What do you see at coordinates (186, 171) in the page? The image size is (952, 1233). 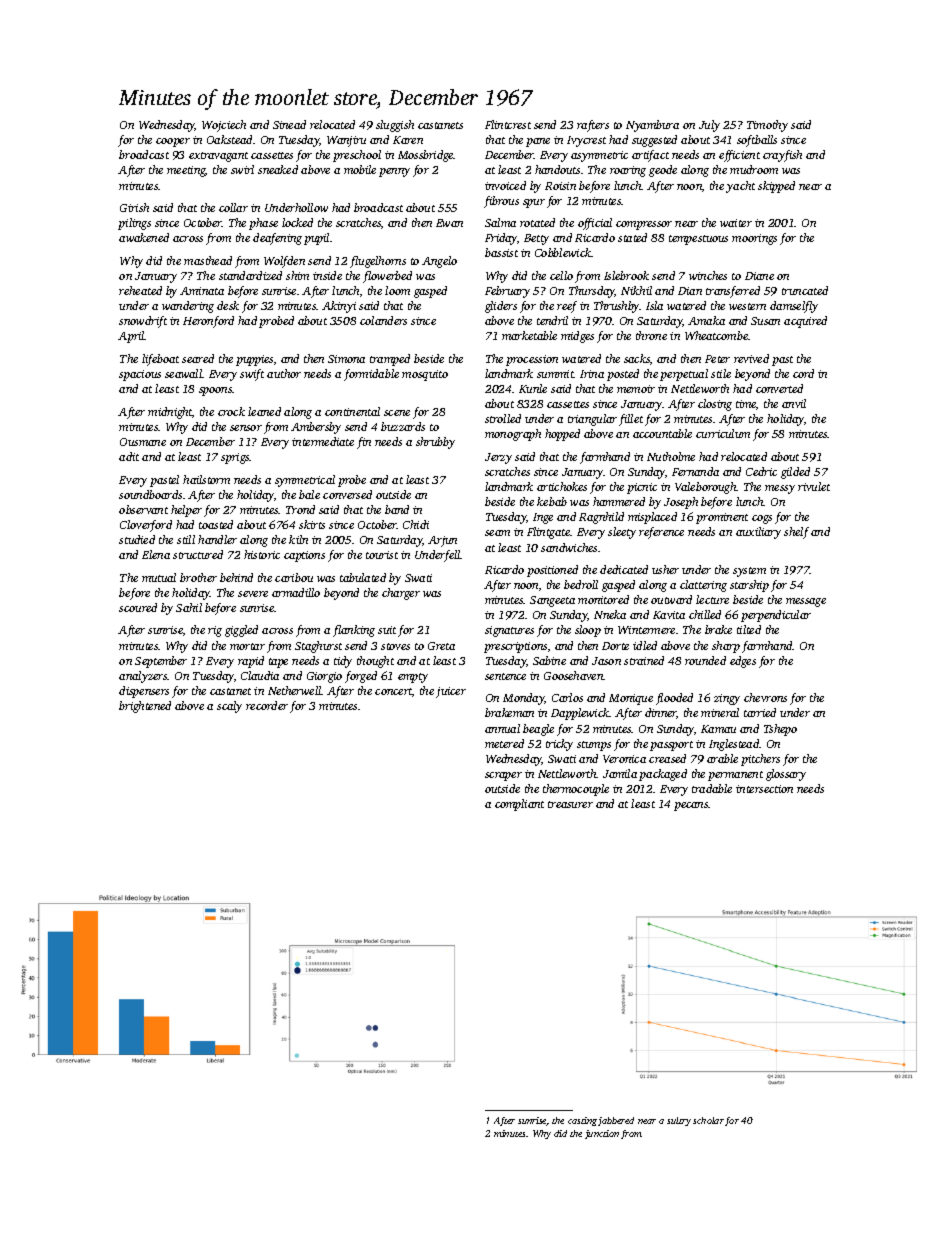 I see `meeting` at bounding box center [186, 171].
